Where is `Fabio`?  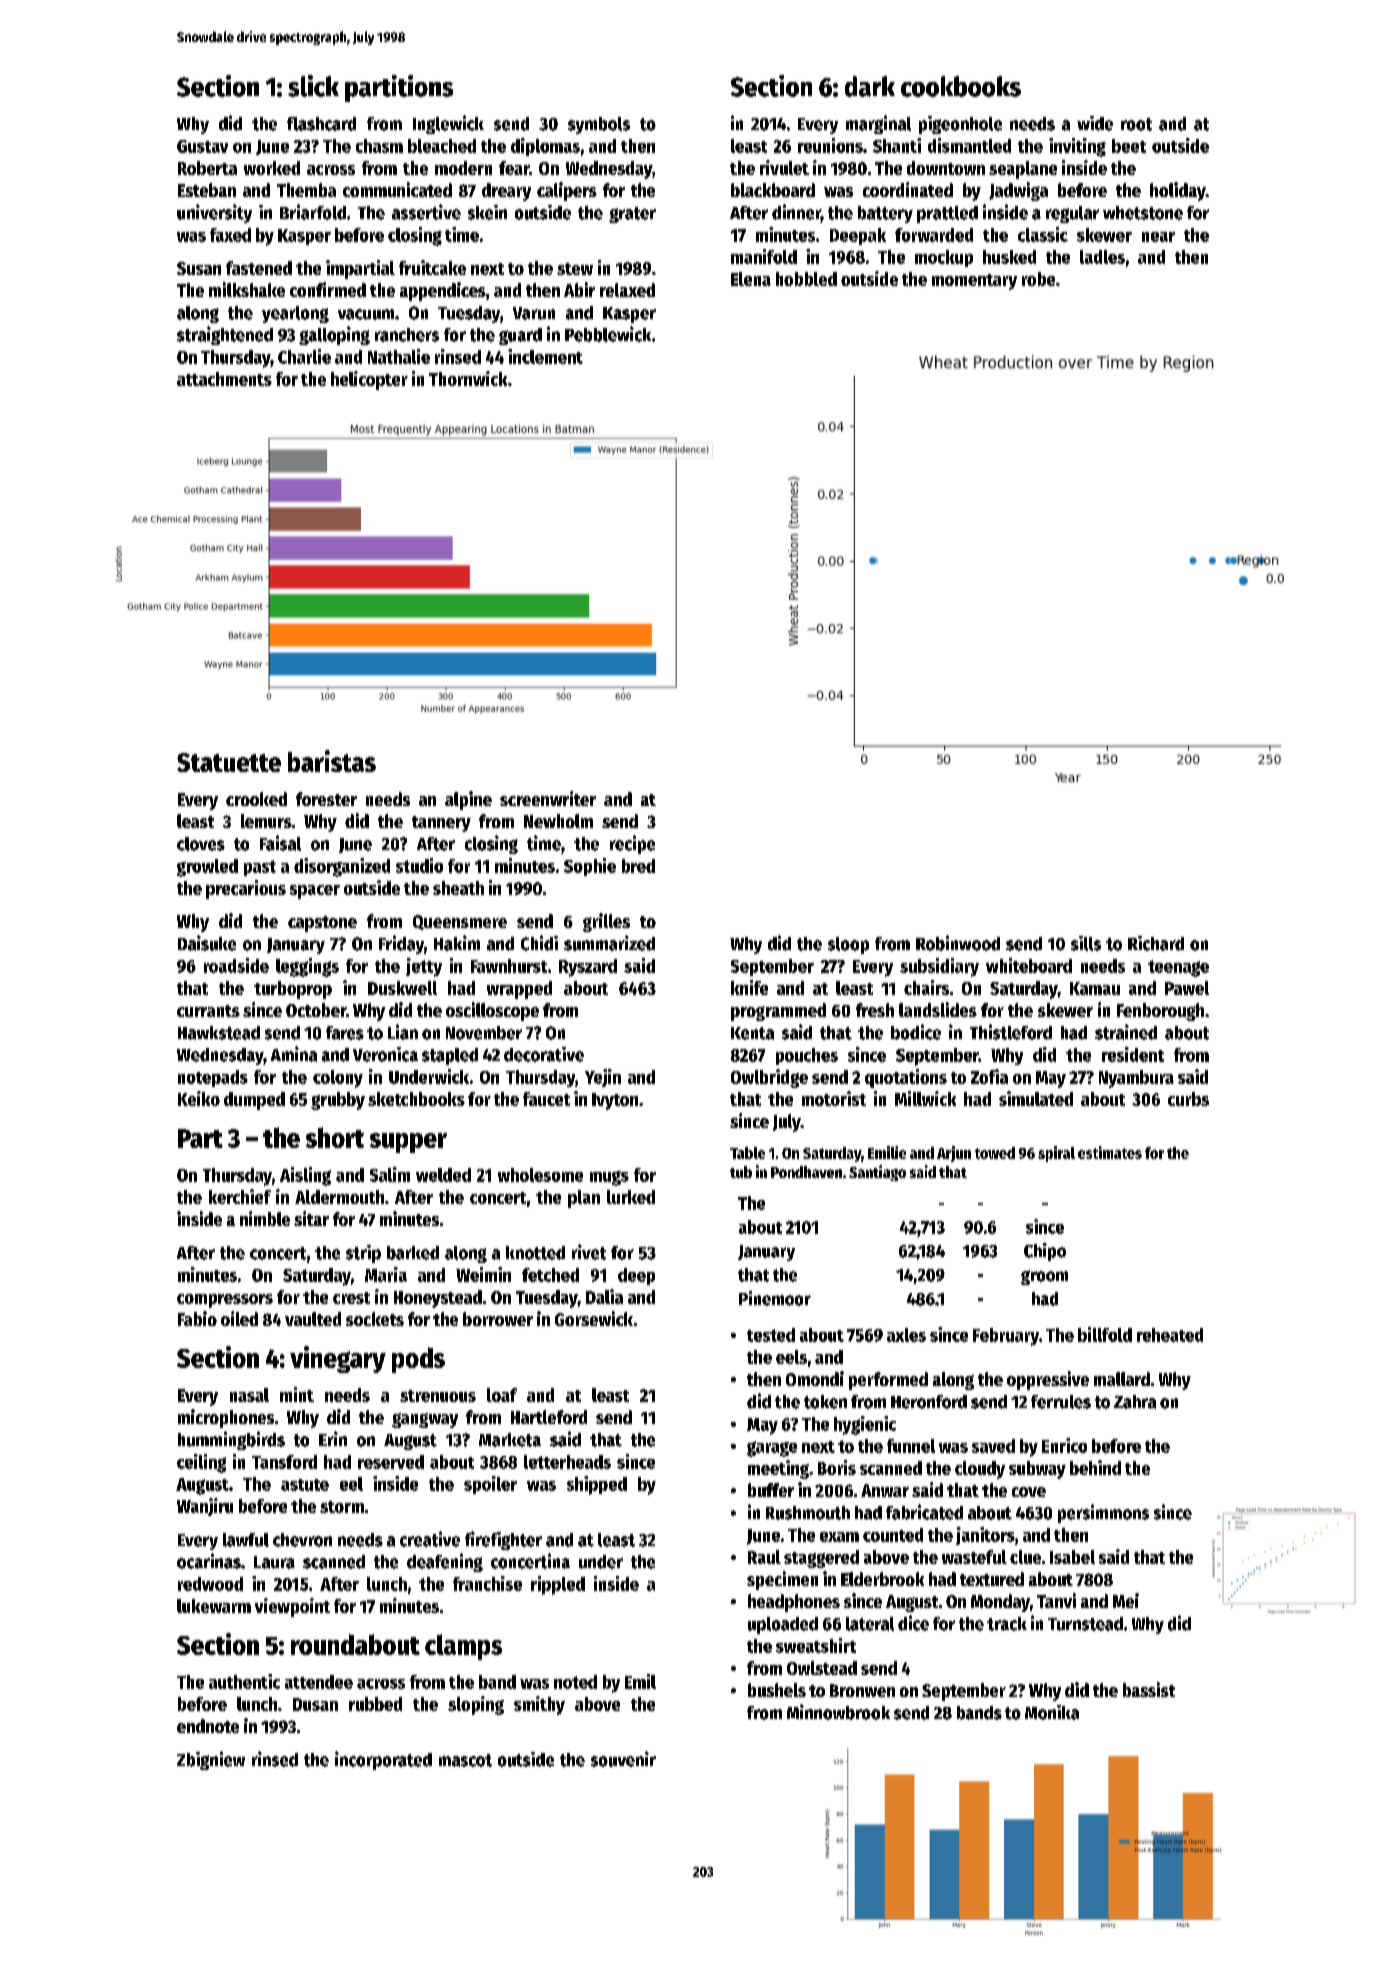 Fabio is located at coordinates (197, 1318).
